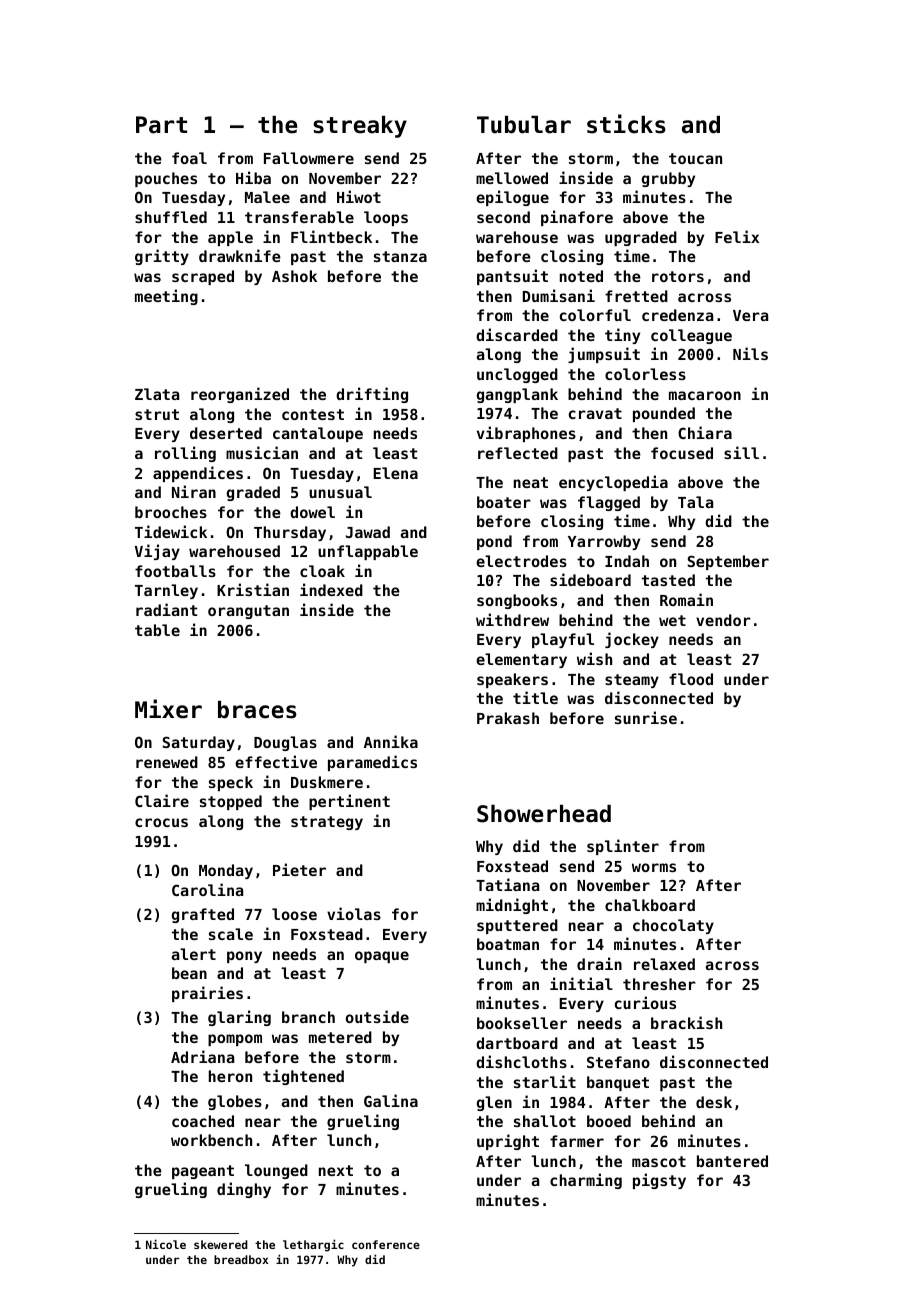 This screenshot has width=908, height=1316. What do you see at coordinates (668, 580) in the screenshot?
I see `tasted` at bounding box center [668, 580].
